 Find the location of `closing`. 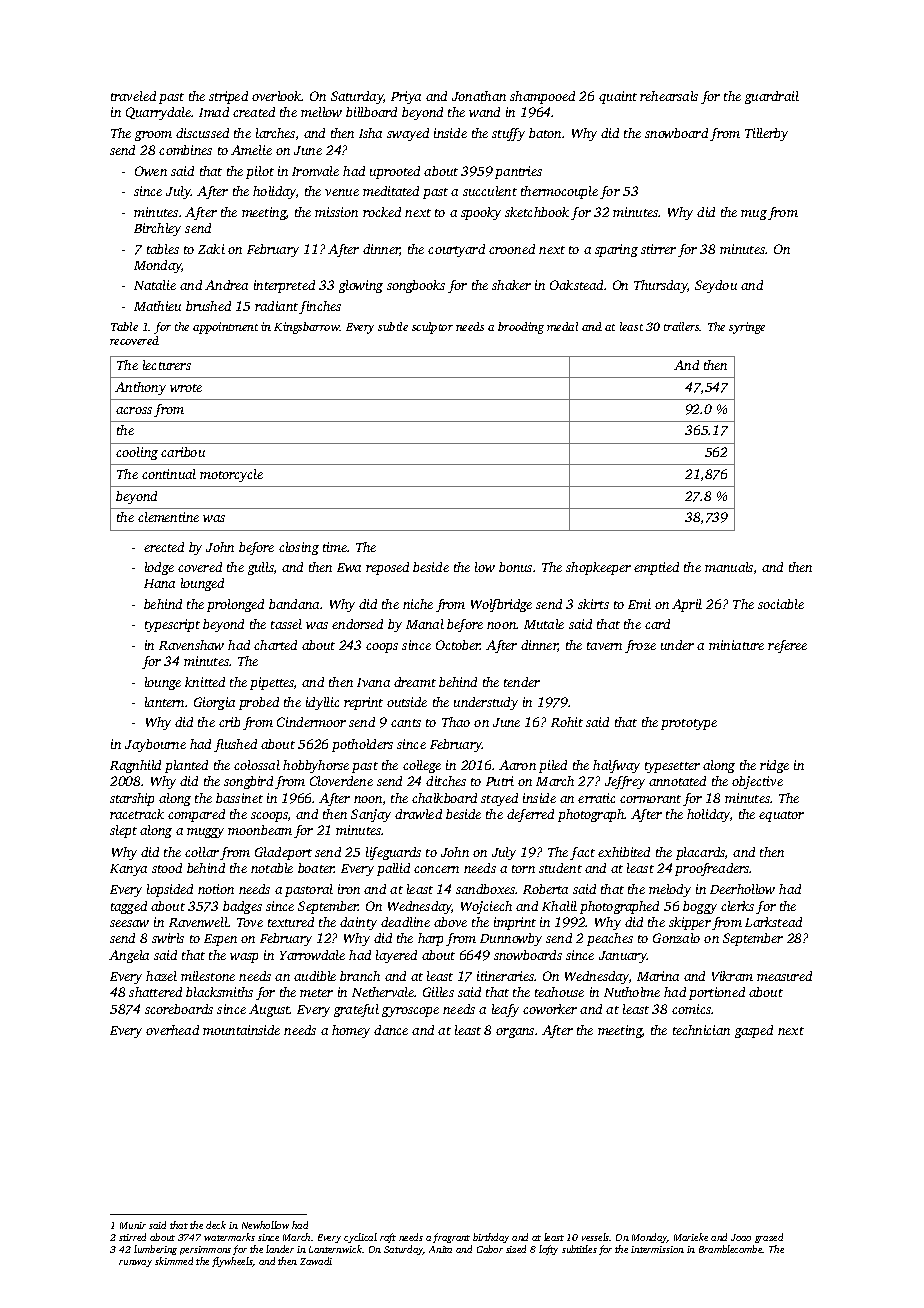

closing is located at coordinates (299, 548).
